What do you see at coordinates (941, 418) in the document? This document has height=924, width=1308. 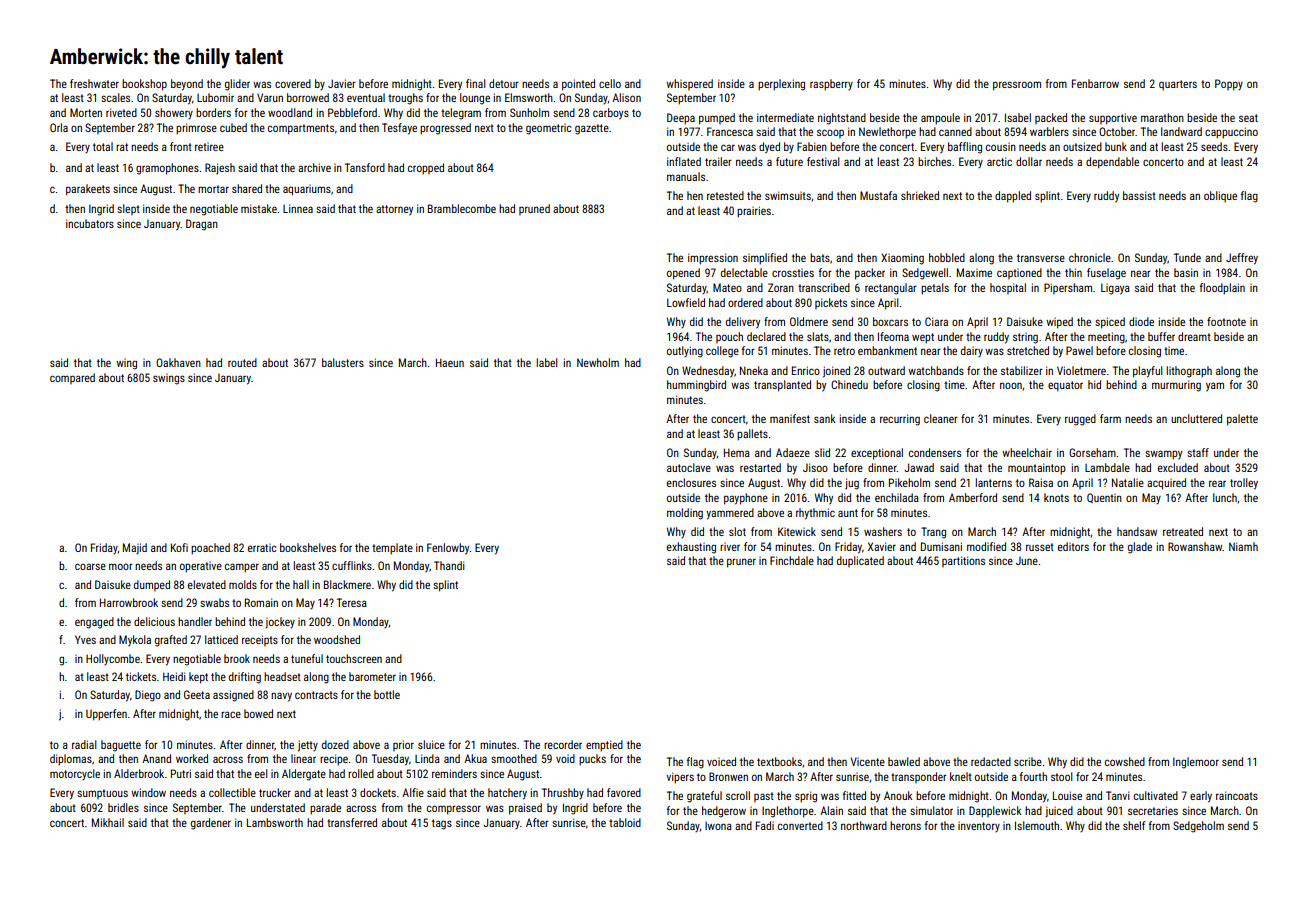 I see `cleaner` at bounding box center [941, 418].
